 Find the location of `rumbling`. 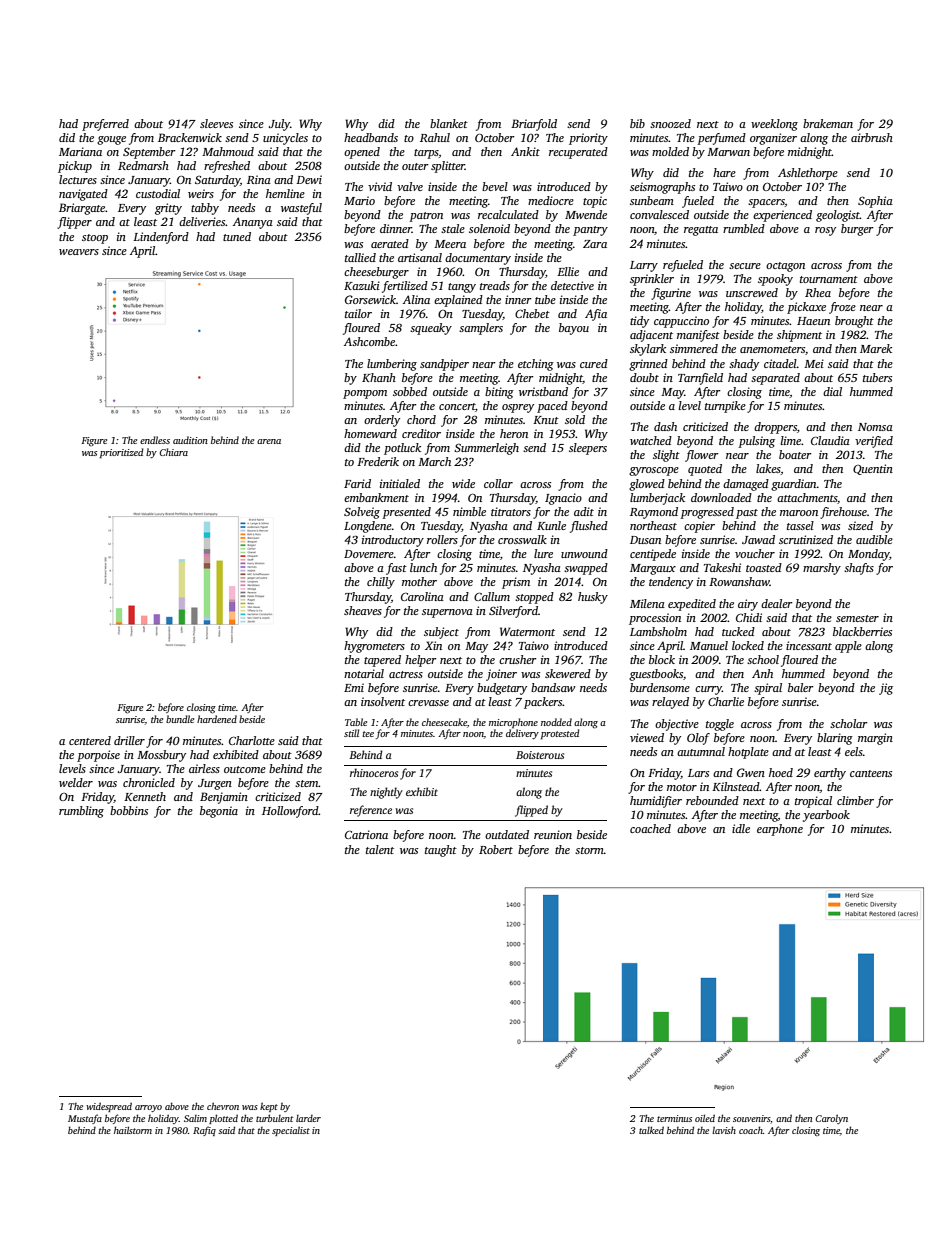

rumbling is located at coordinates (81, 812).
